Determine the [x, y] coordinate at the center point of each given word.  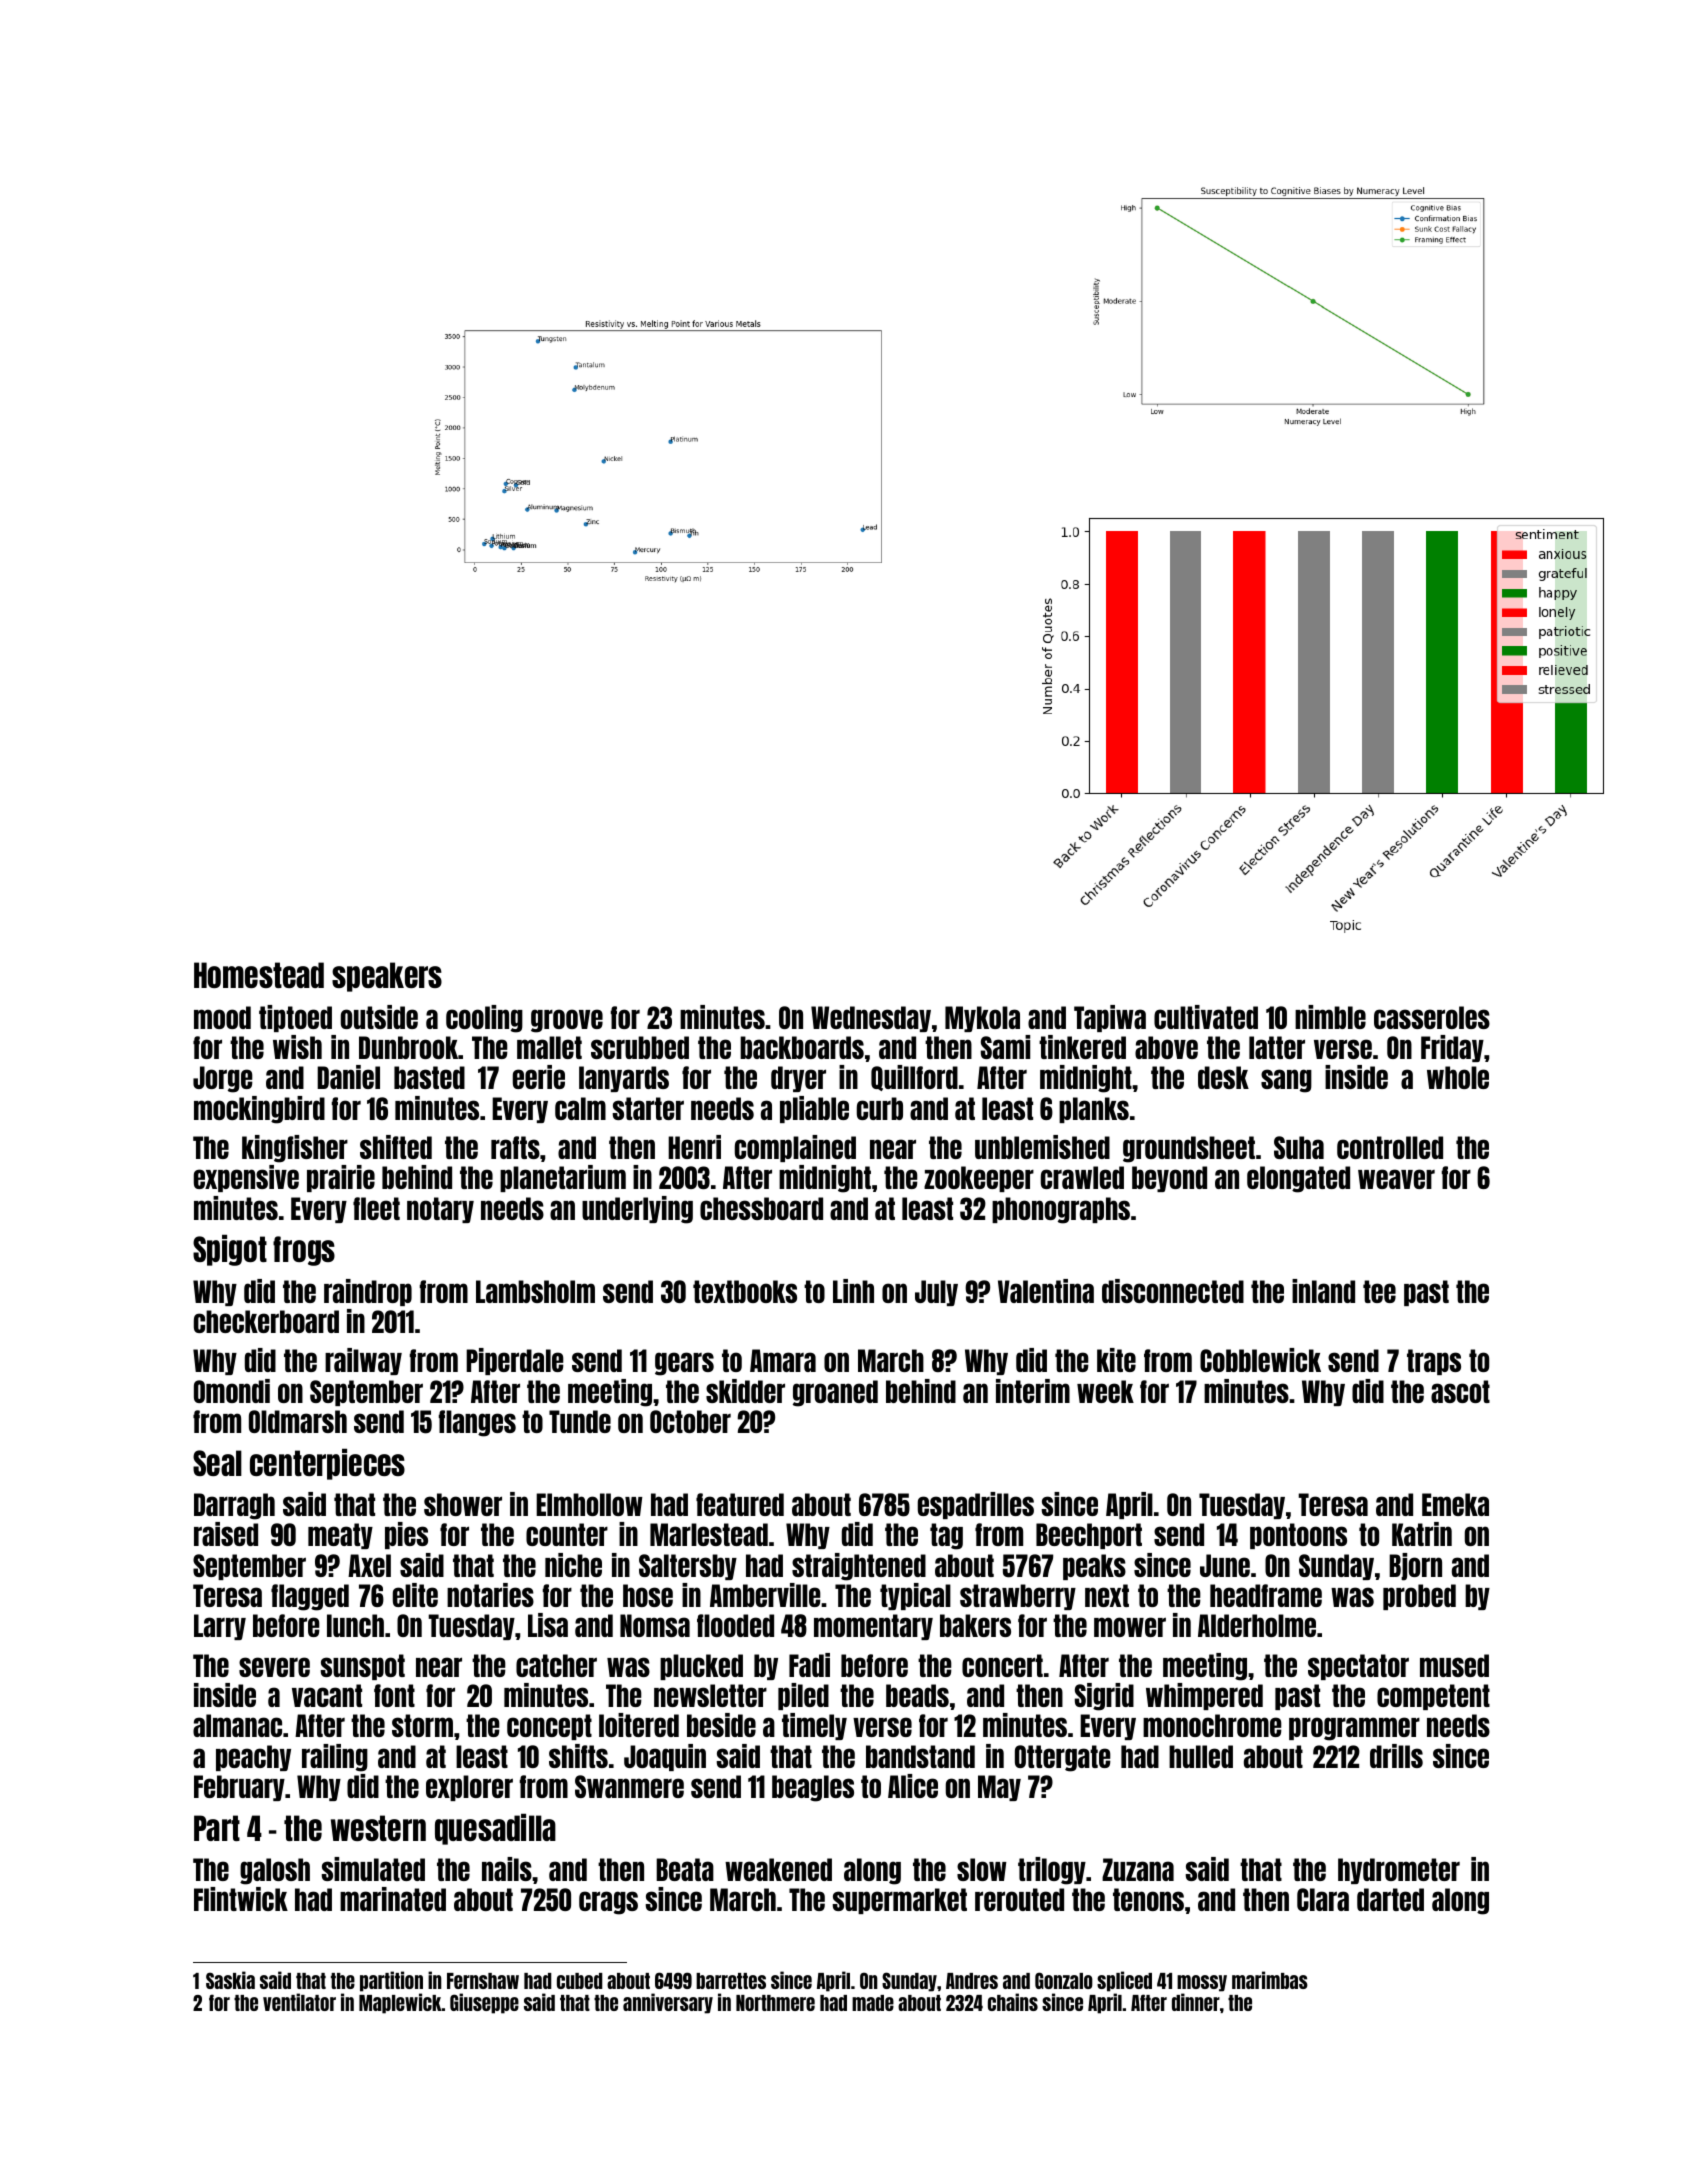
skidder [745, 1391]
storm [422, 1725]
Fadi [809, 1665]
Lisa [548, 1625]
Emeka [1455, 1504]
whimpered [1204, 1696]
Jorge [223, 1079]
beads [917, 1695]
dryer [798, 1079]
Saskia [230, 1980]
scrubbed [640, 1047]
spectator [1358, 1667]
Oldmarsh [298, 1421]
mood [222, 1017]
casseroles [1432, 1017]
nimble [1330, 1017]
